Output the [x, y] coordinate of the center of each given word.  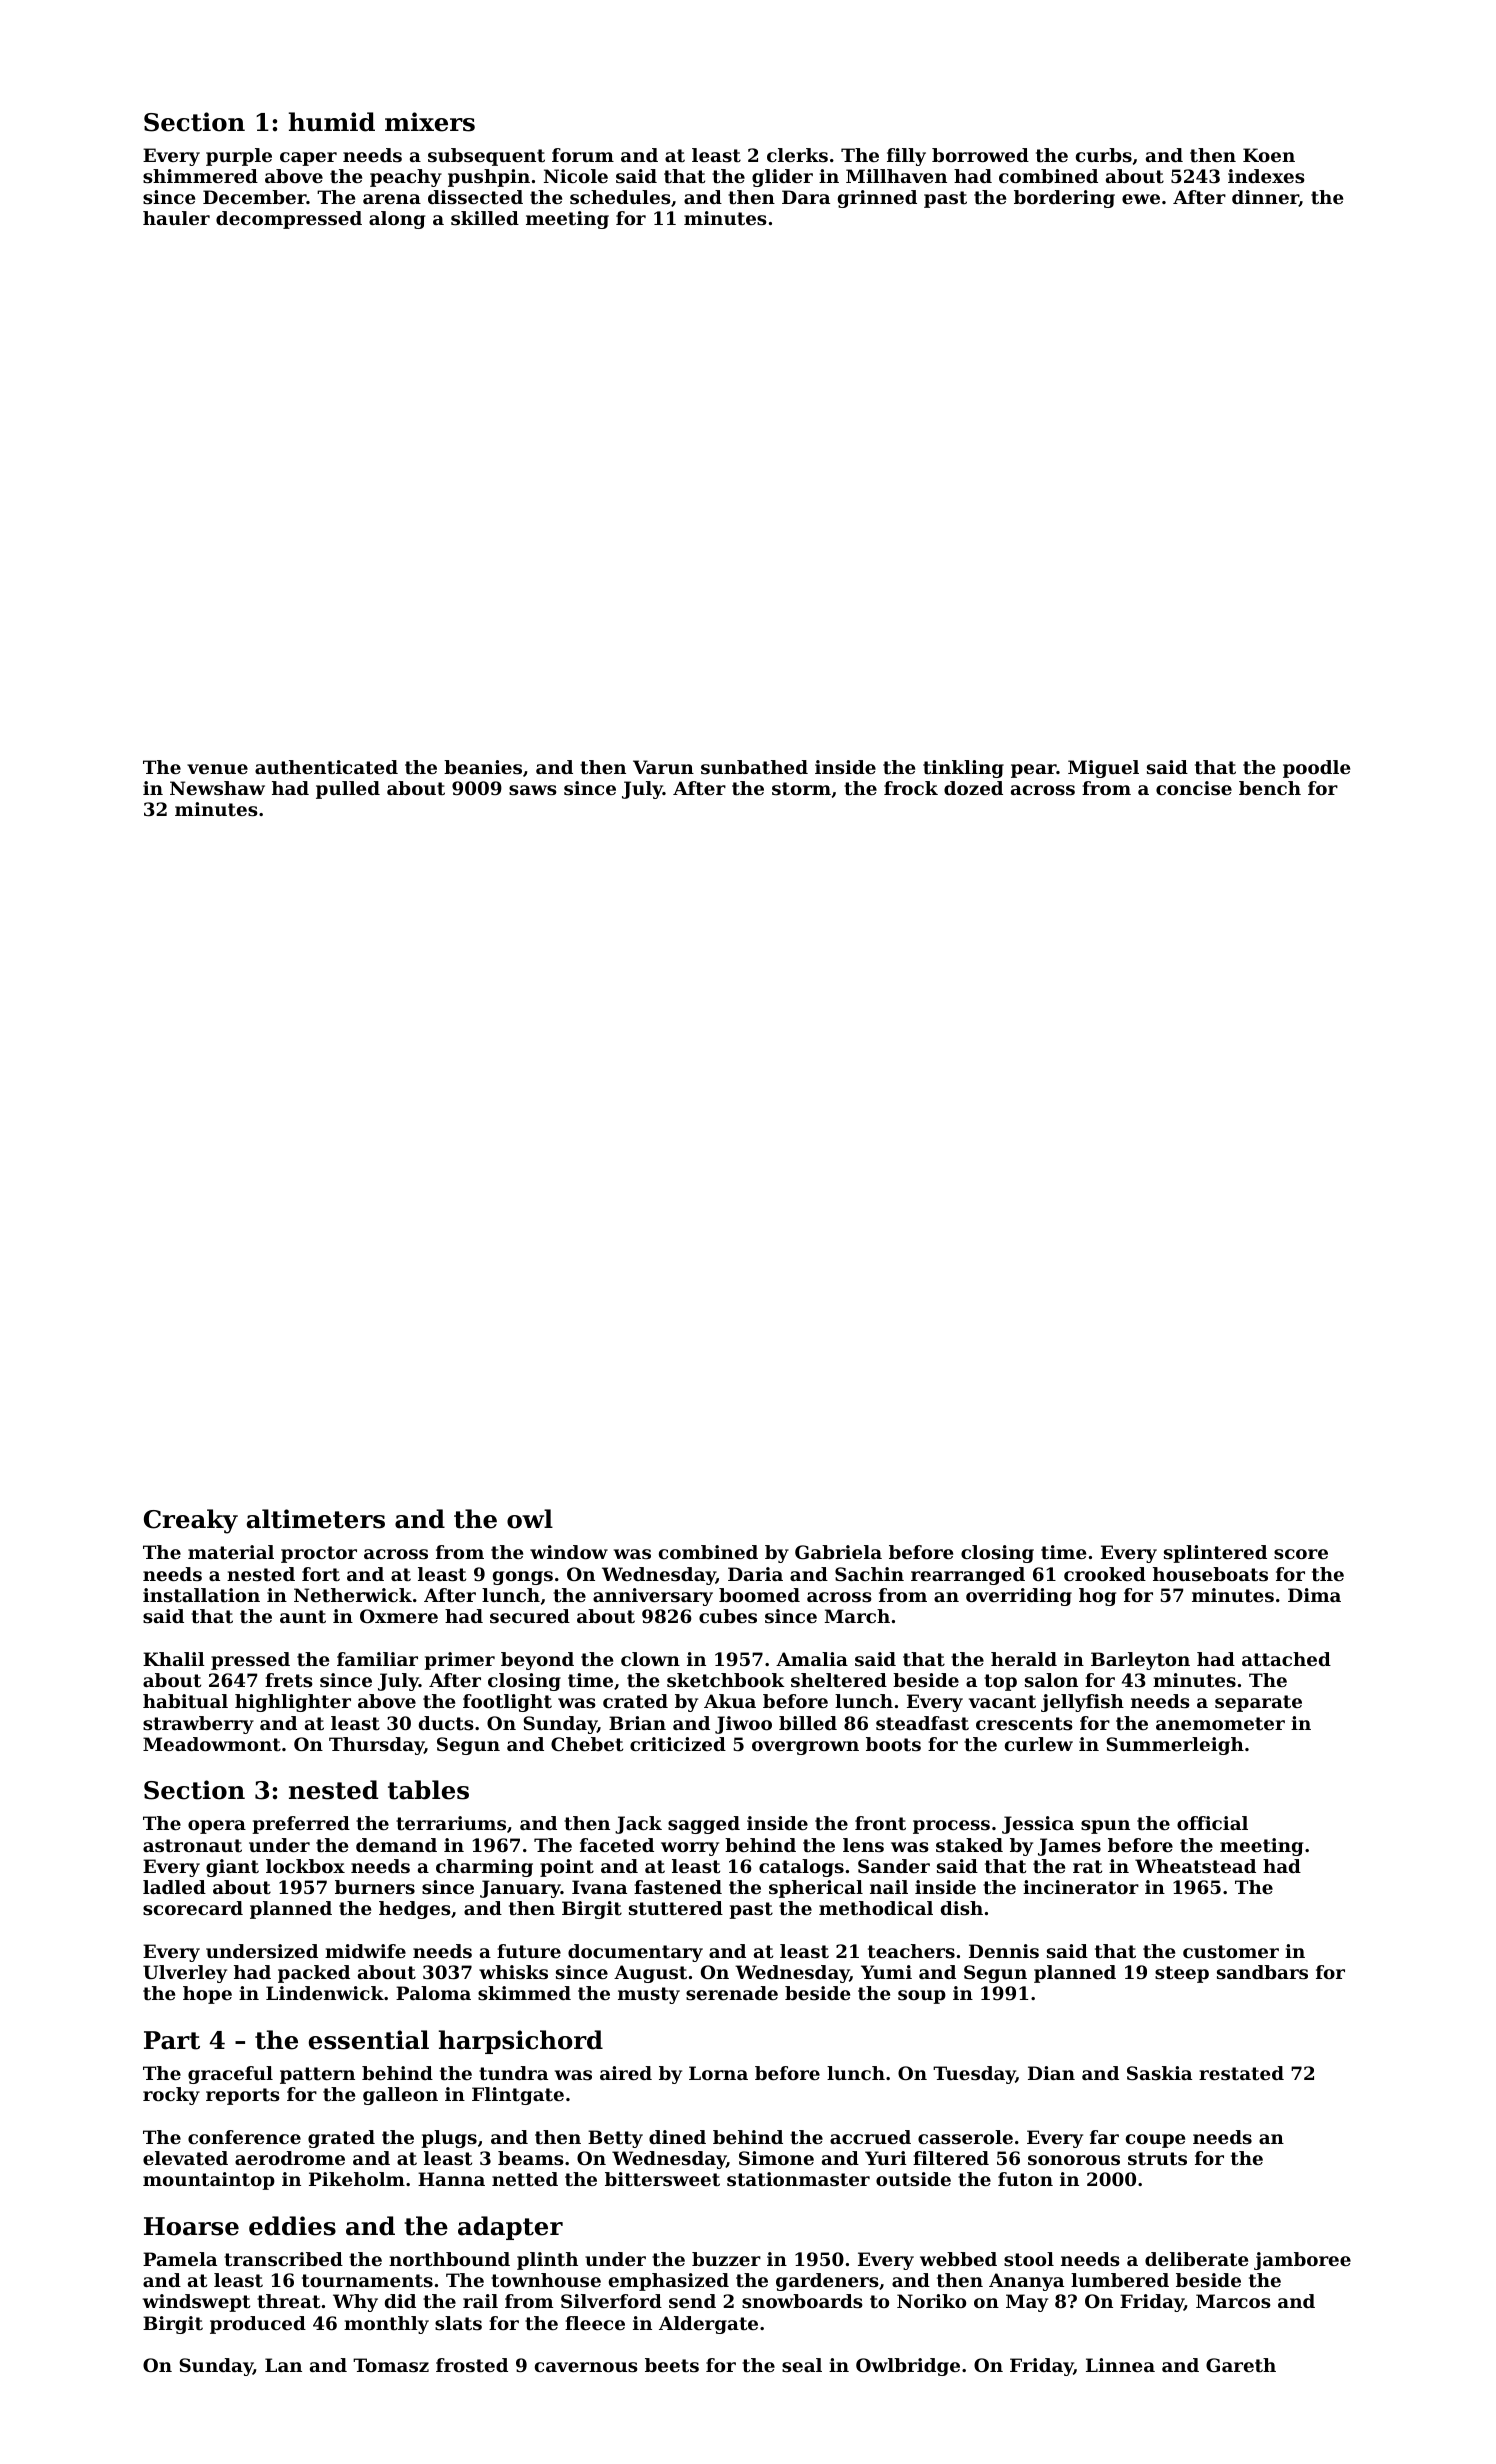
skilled [485, 218]
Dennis [1004, 1951]
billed [808, 1723]
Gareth [1241, 2365]
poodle [1316, 769]
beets [672, 2365]
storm [801, 788]
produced [258, 2325]
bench [1270, 788]
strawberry [198, 1725]
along [397, 220]
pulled [348, 790]
